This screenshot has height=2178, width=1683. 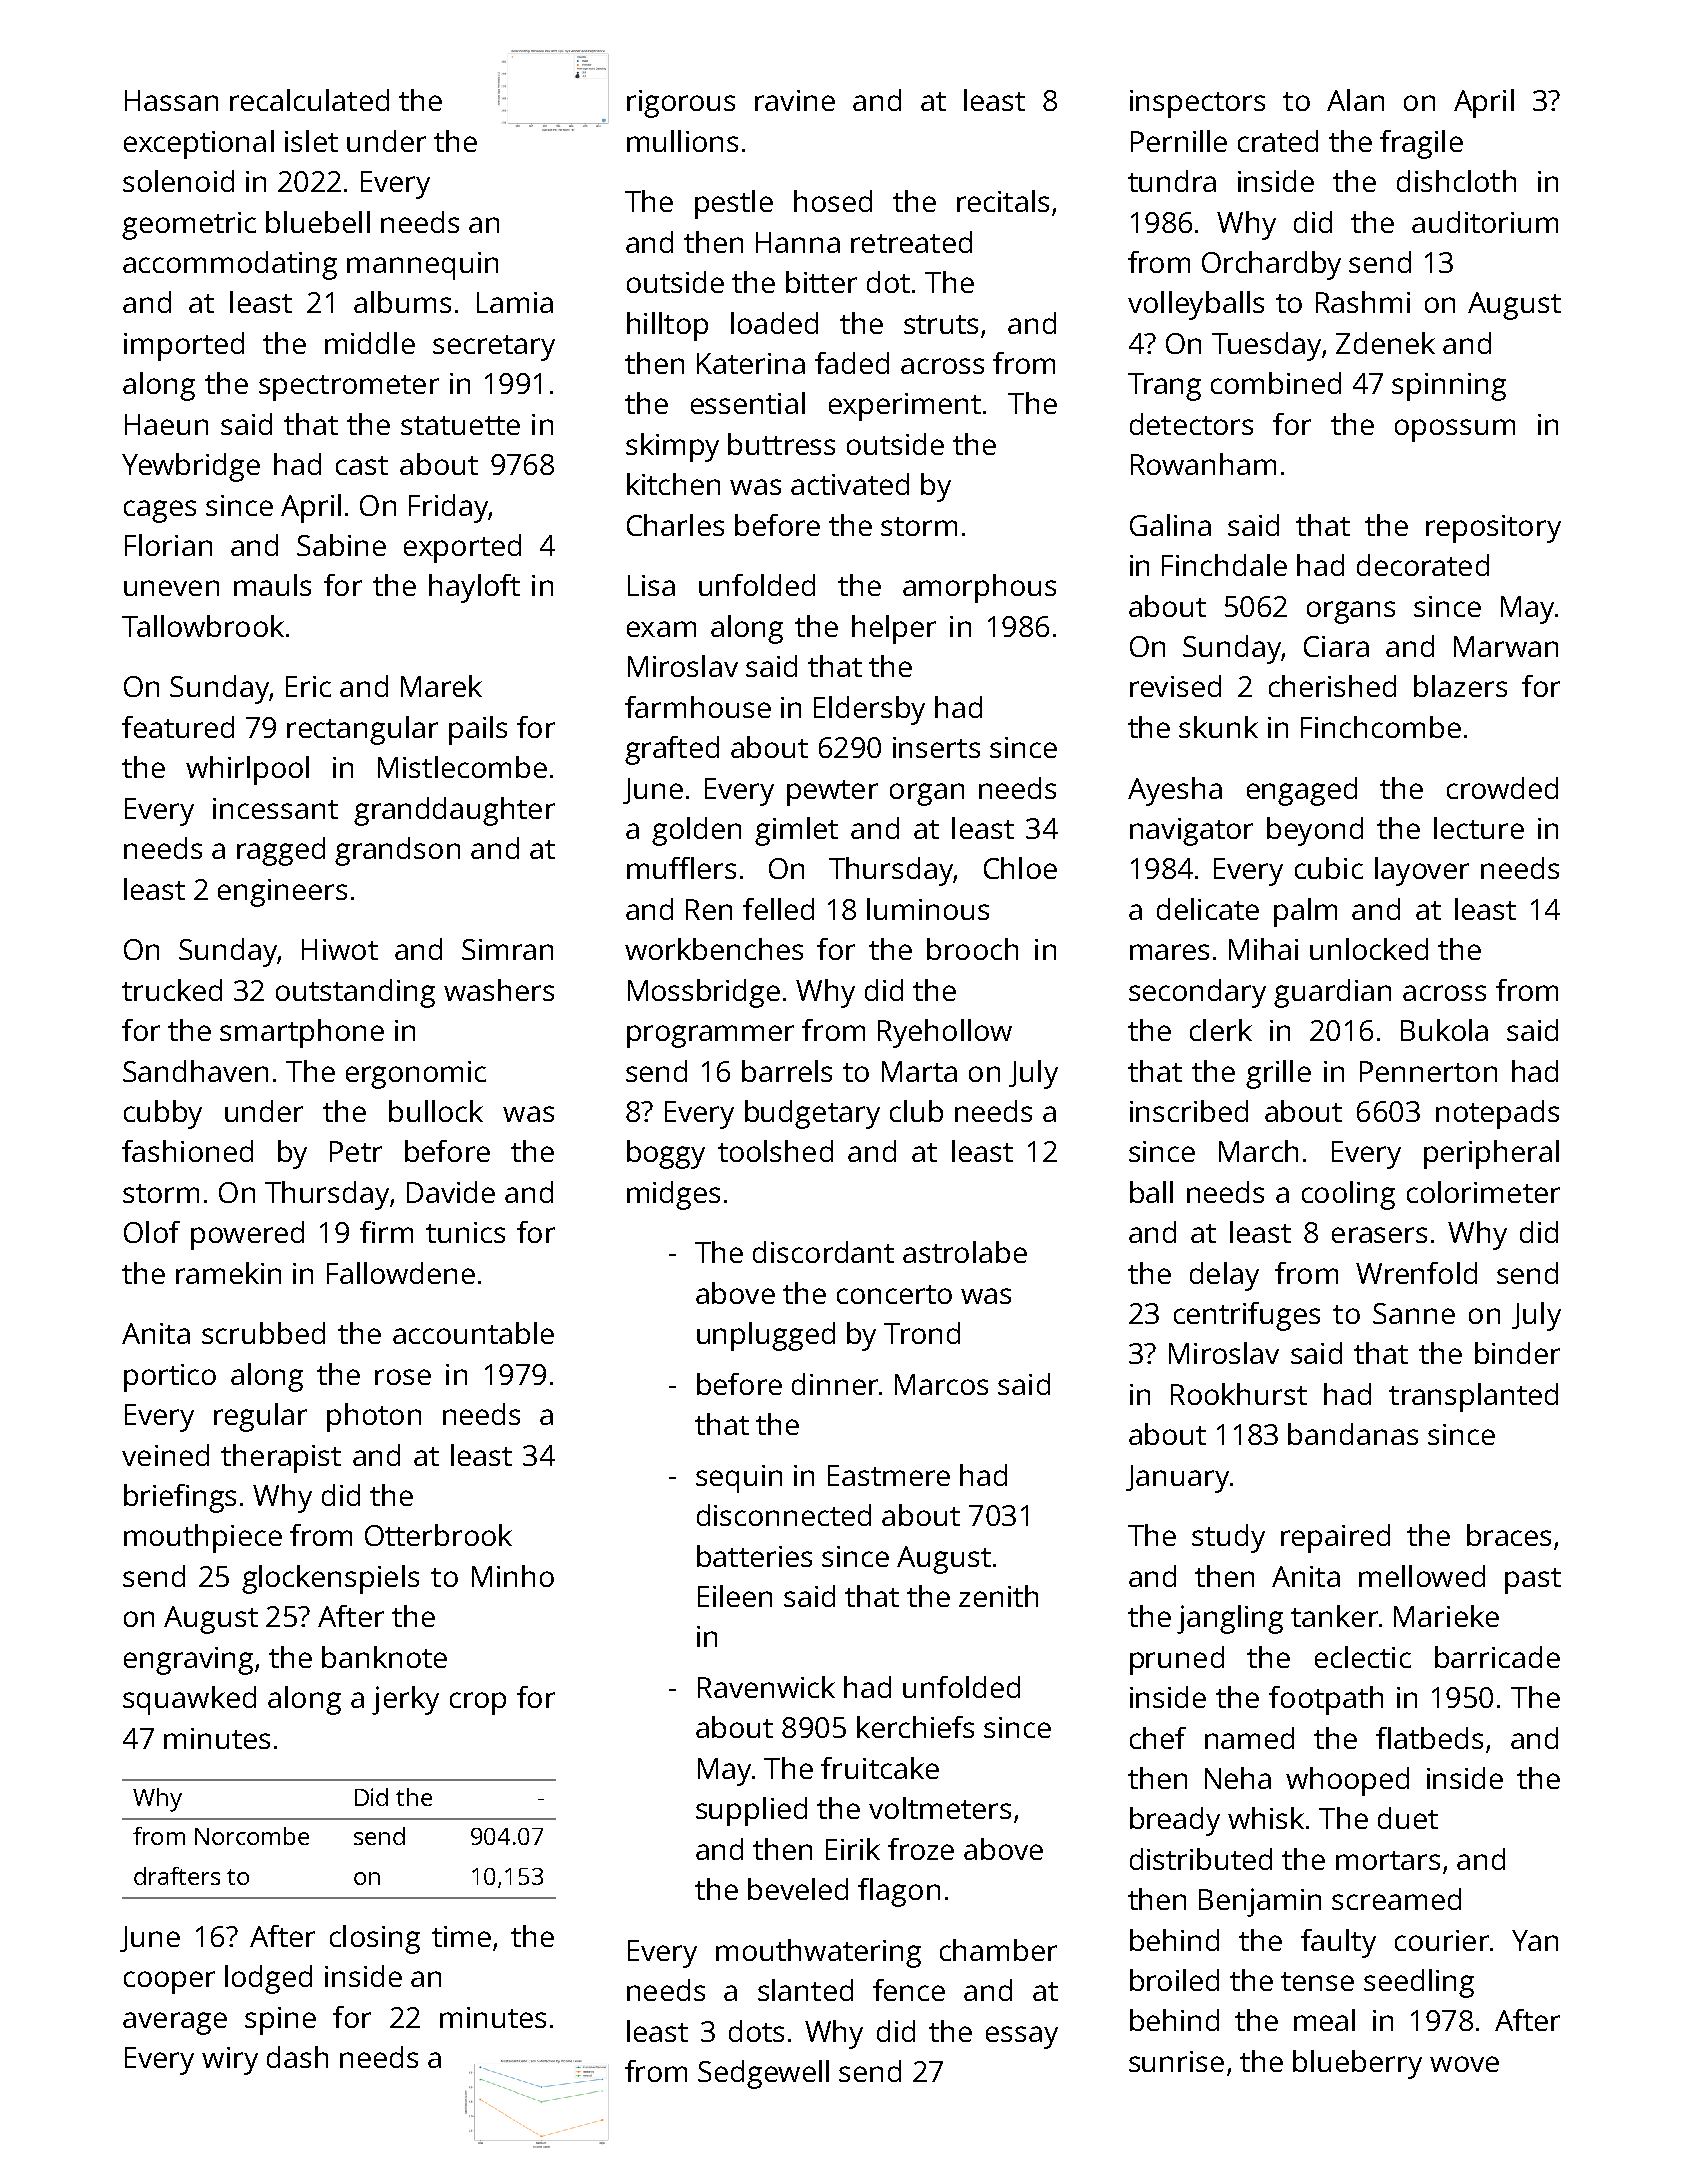 I want to click on ravine, so click(x=795, y=100).
